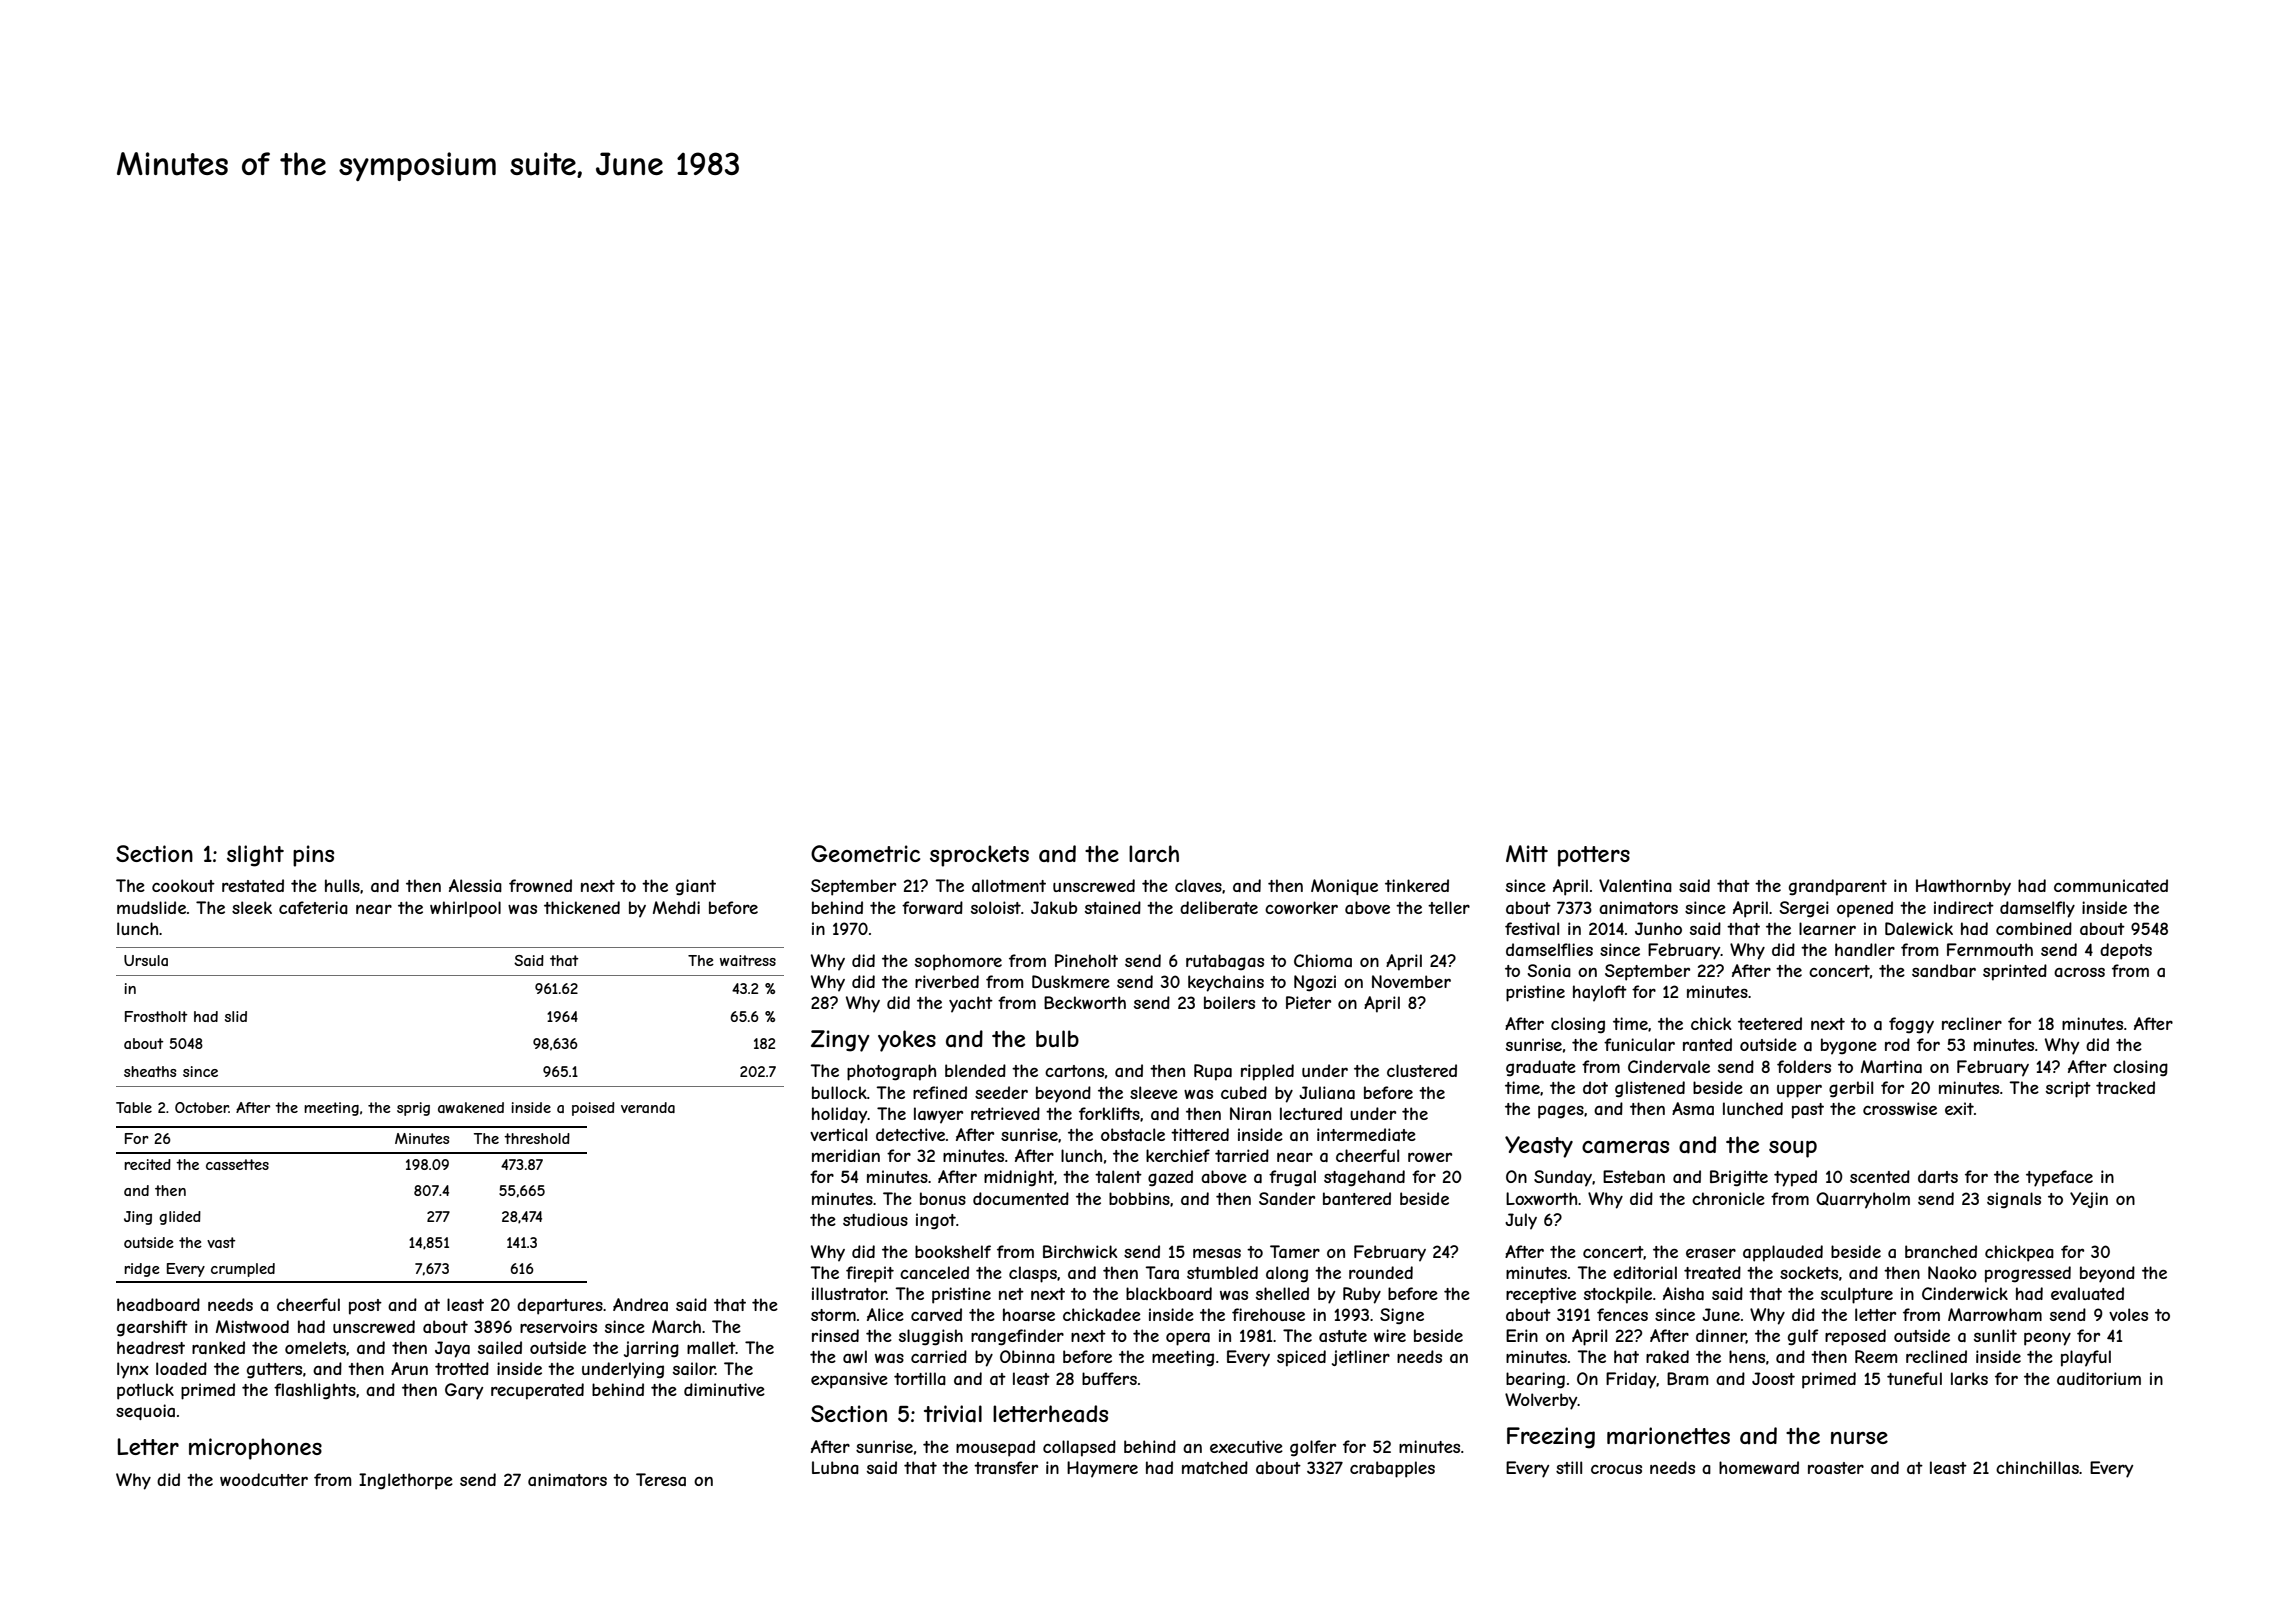  I want to click on stained, so click(1113, 907).
